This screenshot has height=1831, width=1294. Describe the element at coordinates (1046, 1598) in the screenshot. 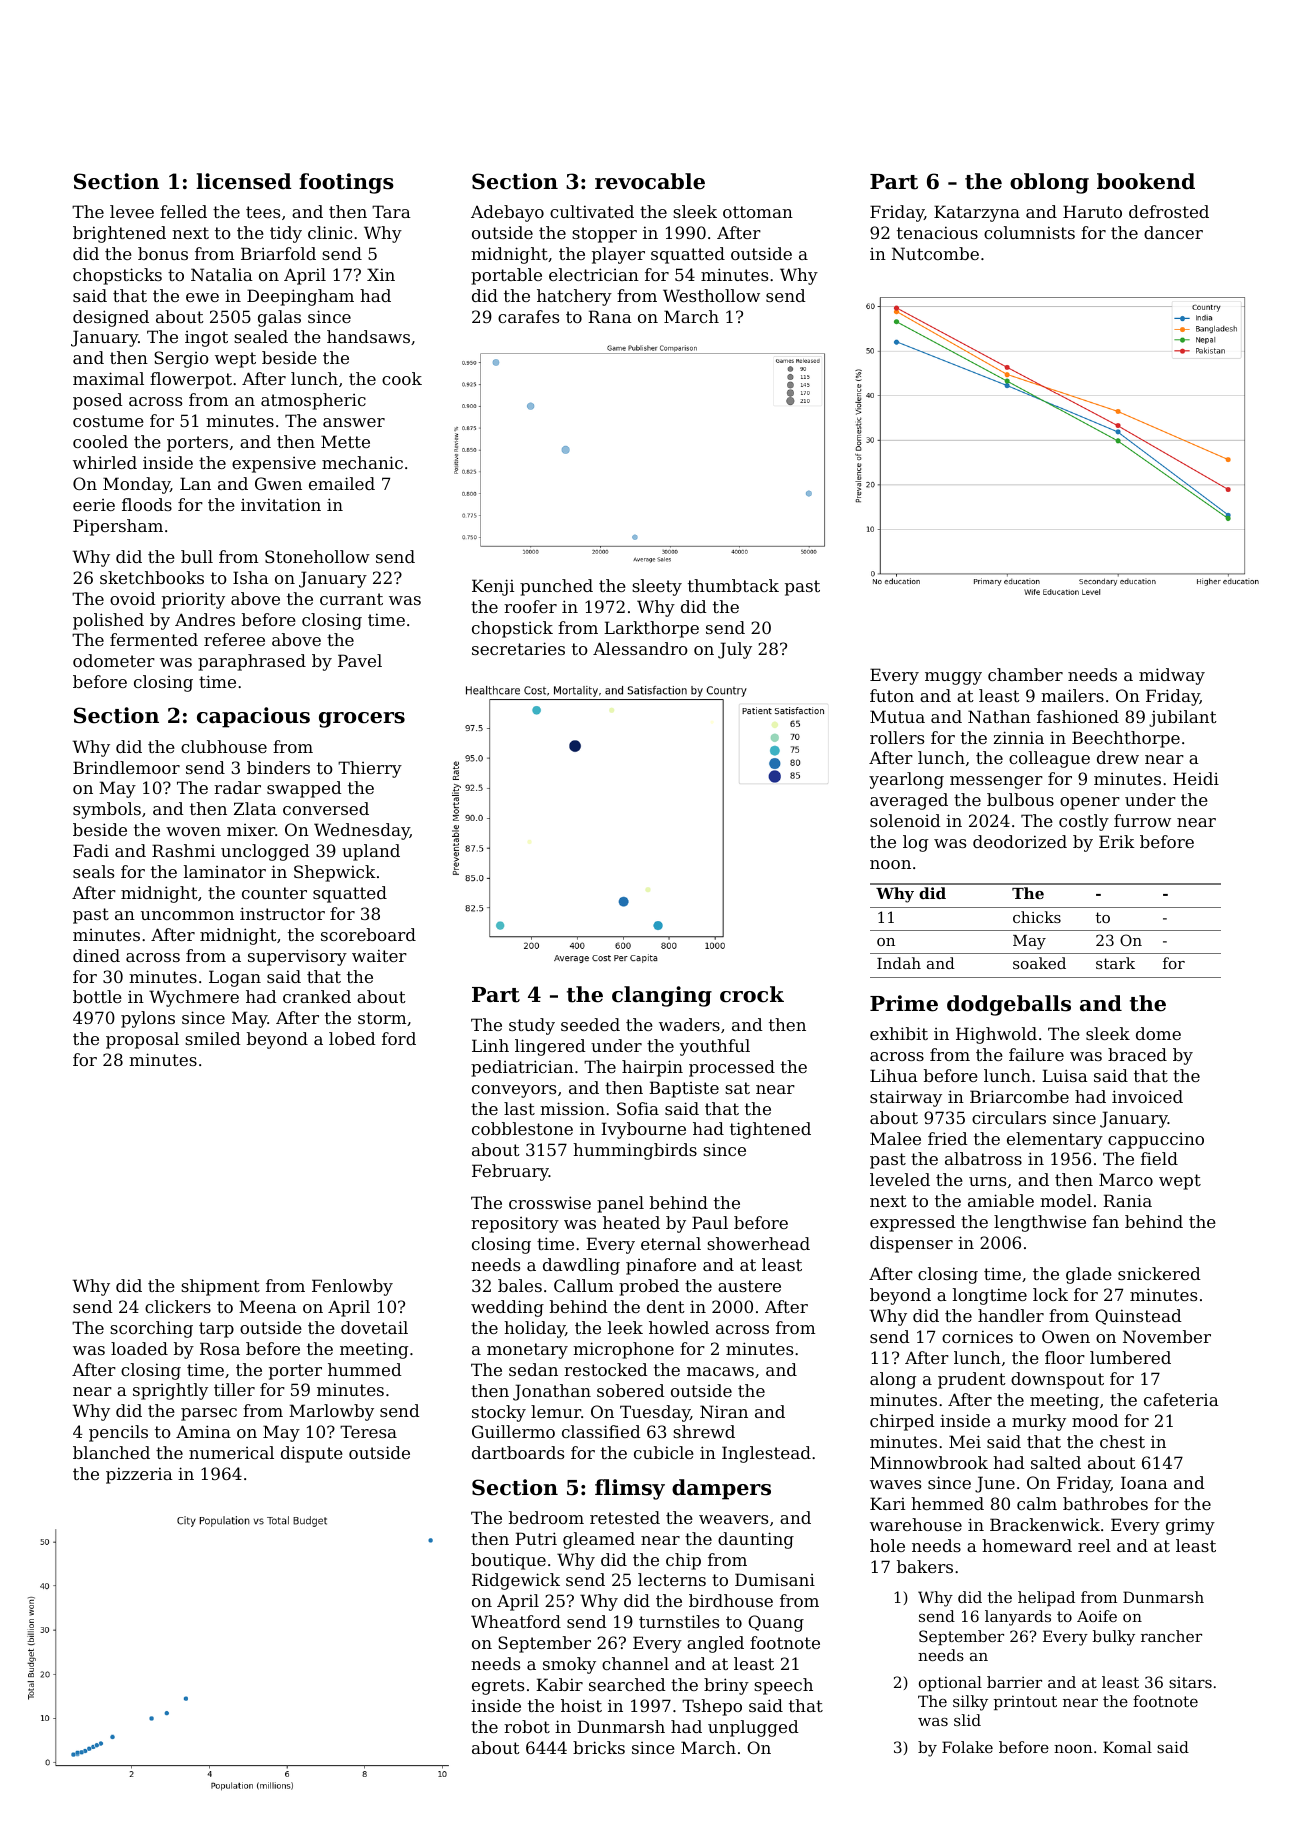

I see `helipad` at that location.
